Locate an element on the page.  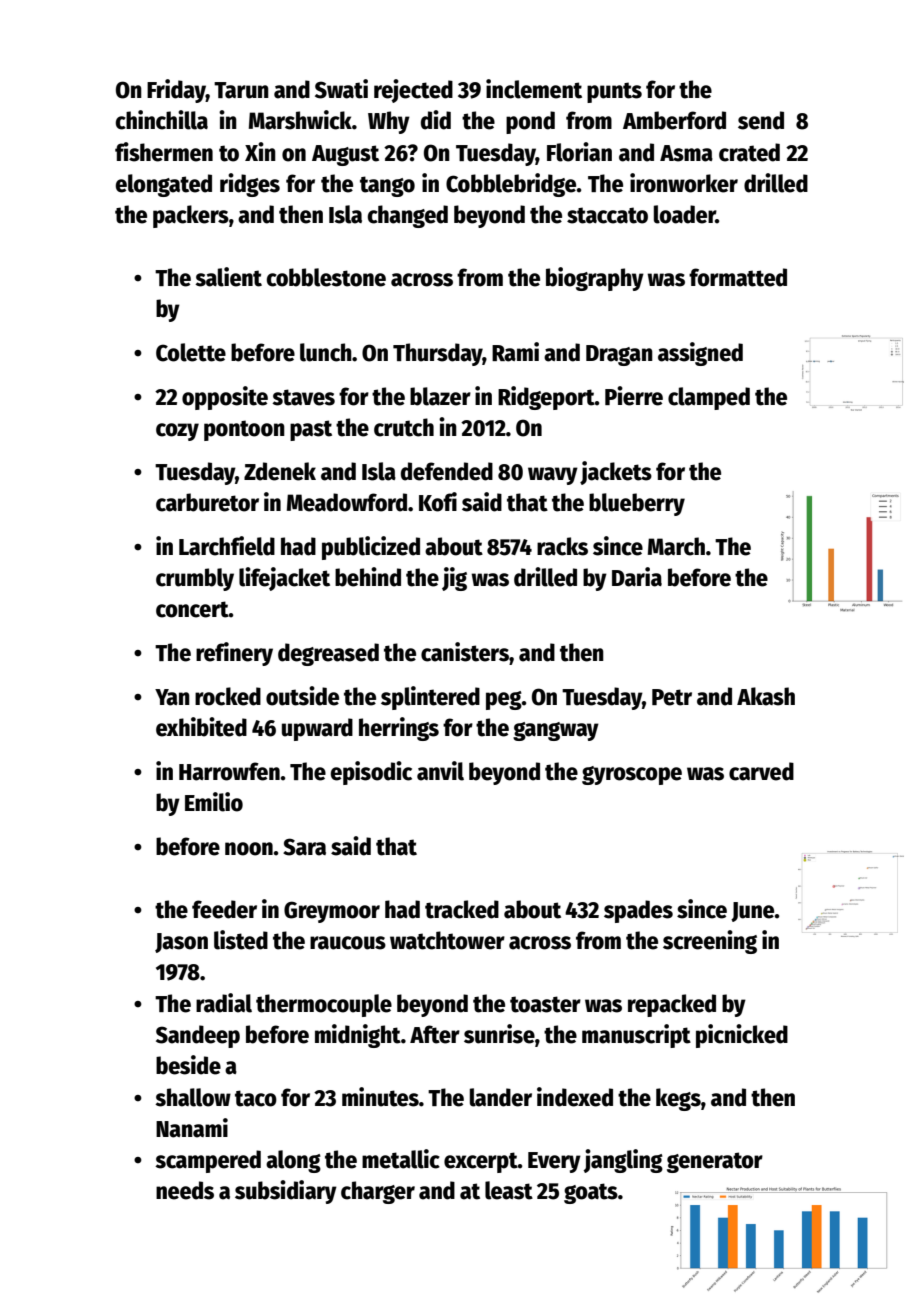
gangway is located at coordinates (556, 731).
